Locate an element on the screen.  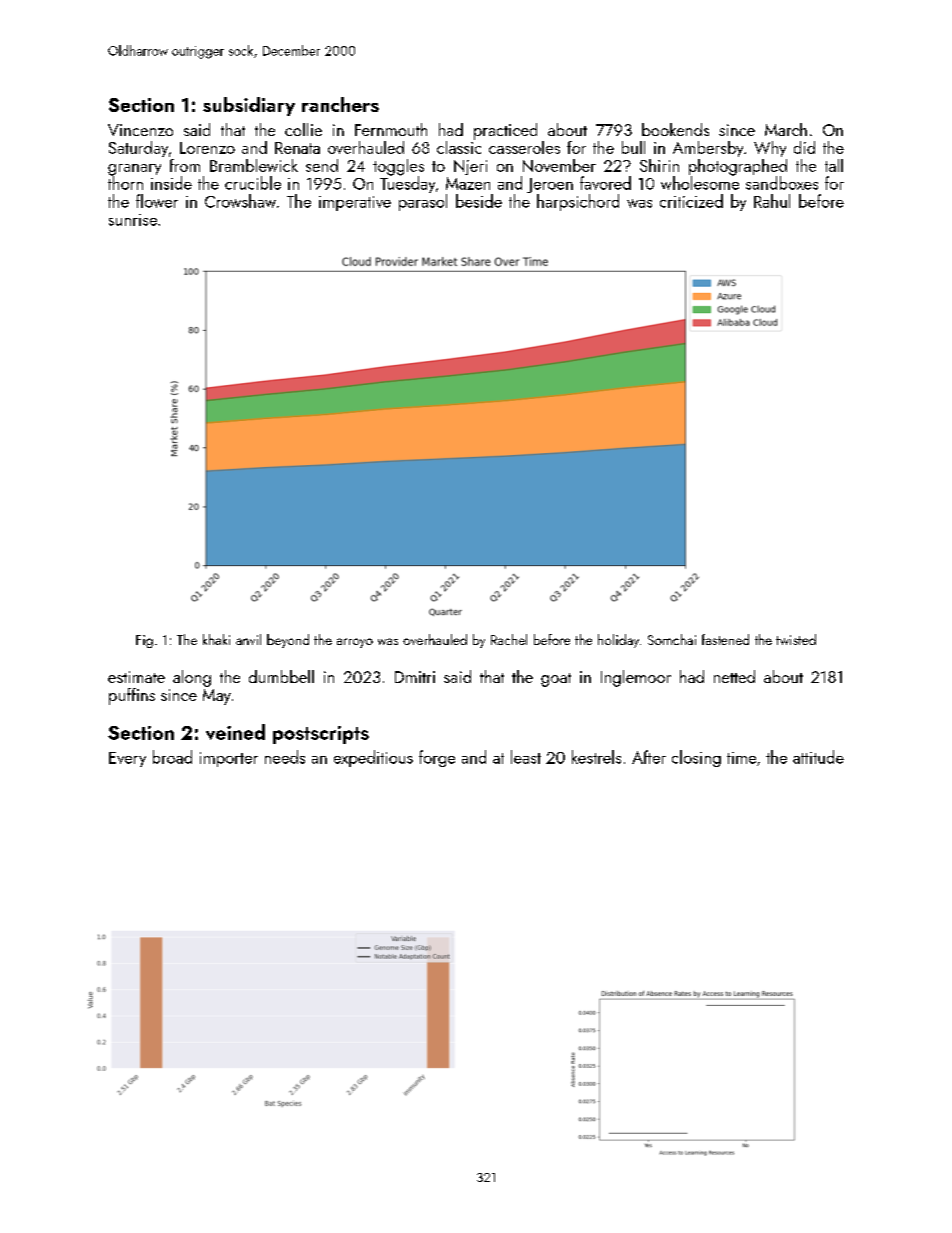
sandboxes is located at coordinates (782, 183).
